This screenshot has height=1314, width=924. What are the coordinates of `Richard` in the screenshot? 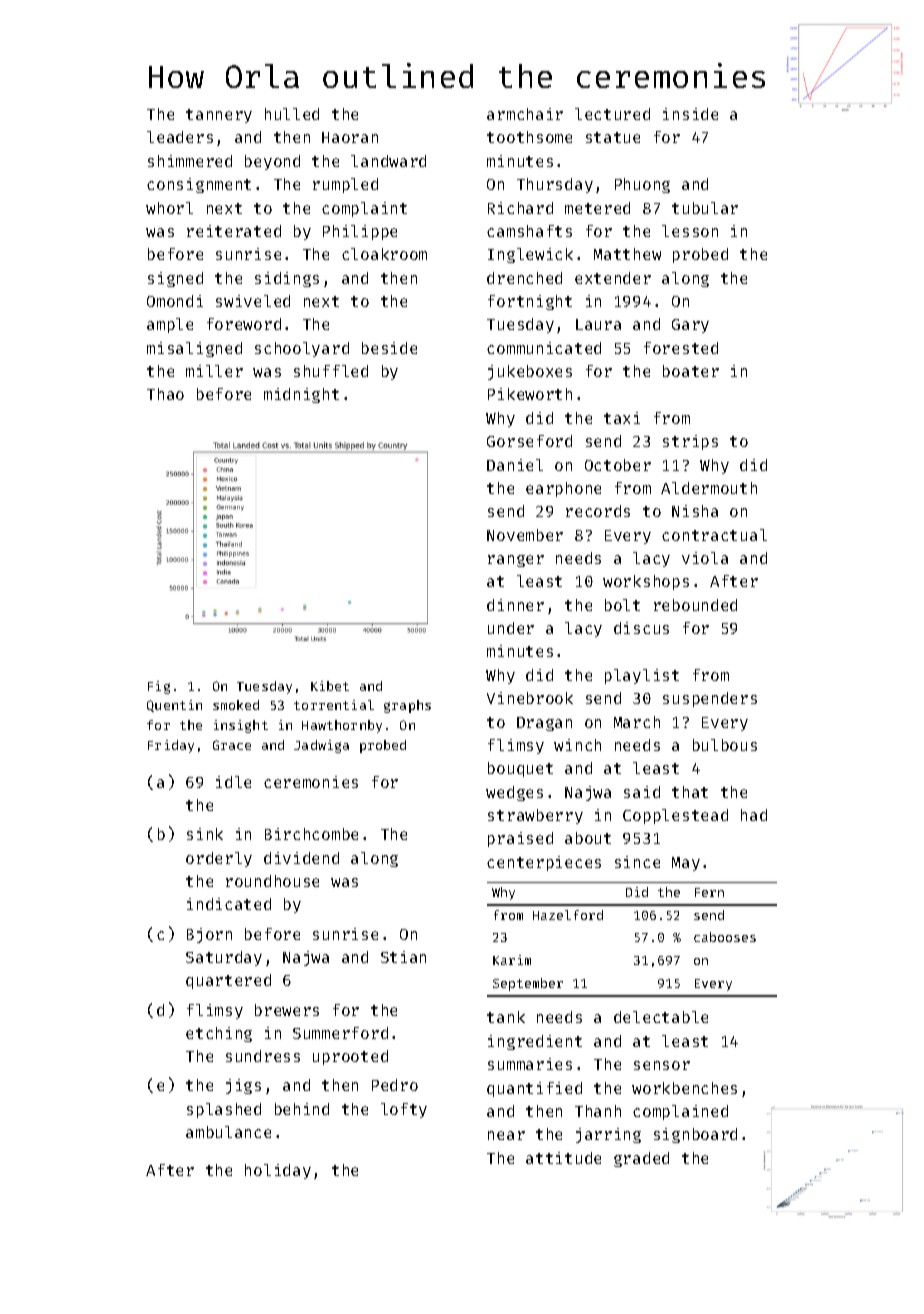 It's located at (520, 208).
